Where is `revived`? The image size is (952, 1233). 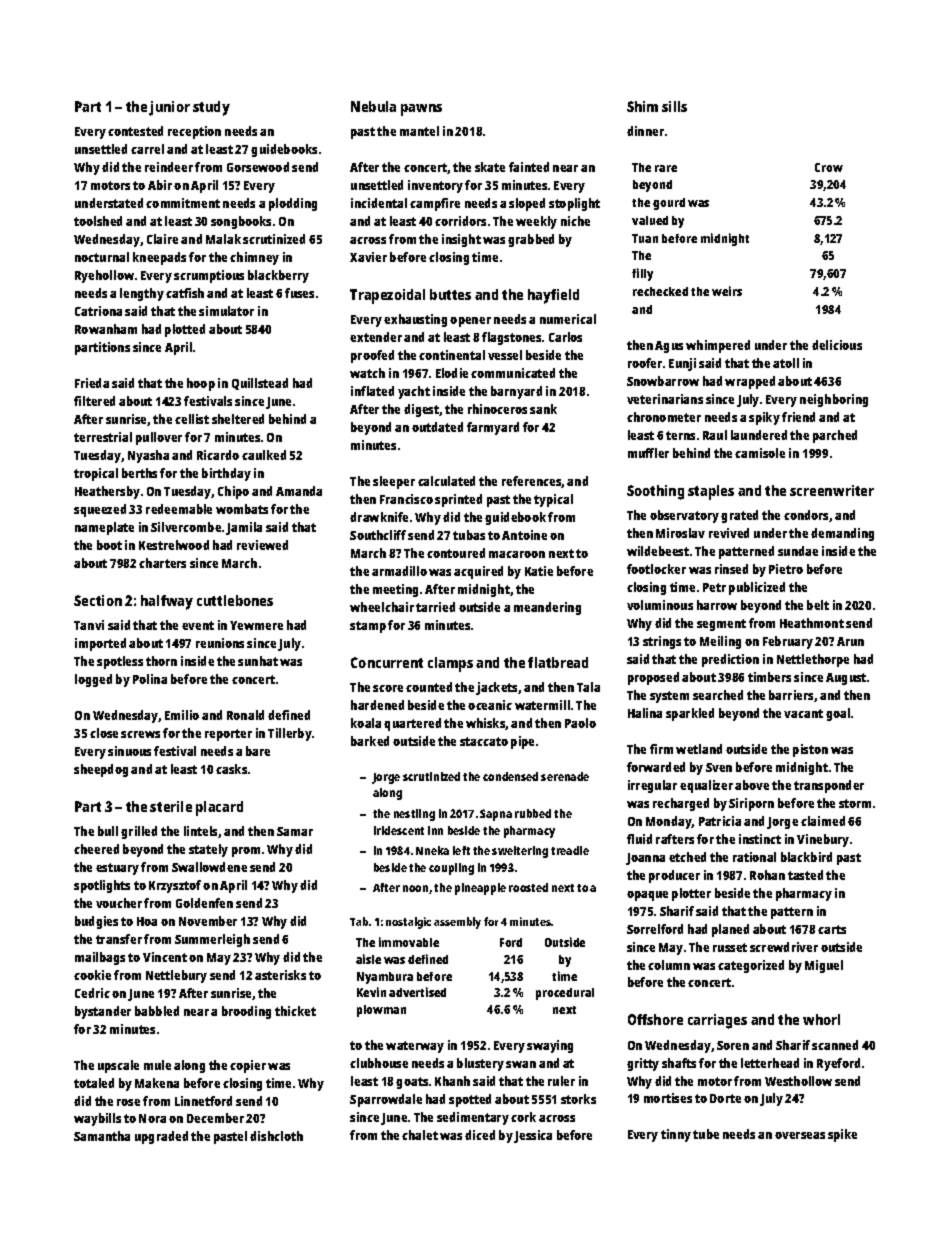 revived is located at coordinates (729, 533).
